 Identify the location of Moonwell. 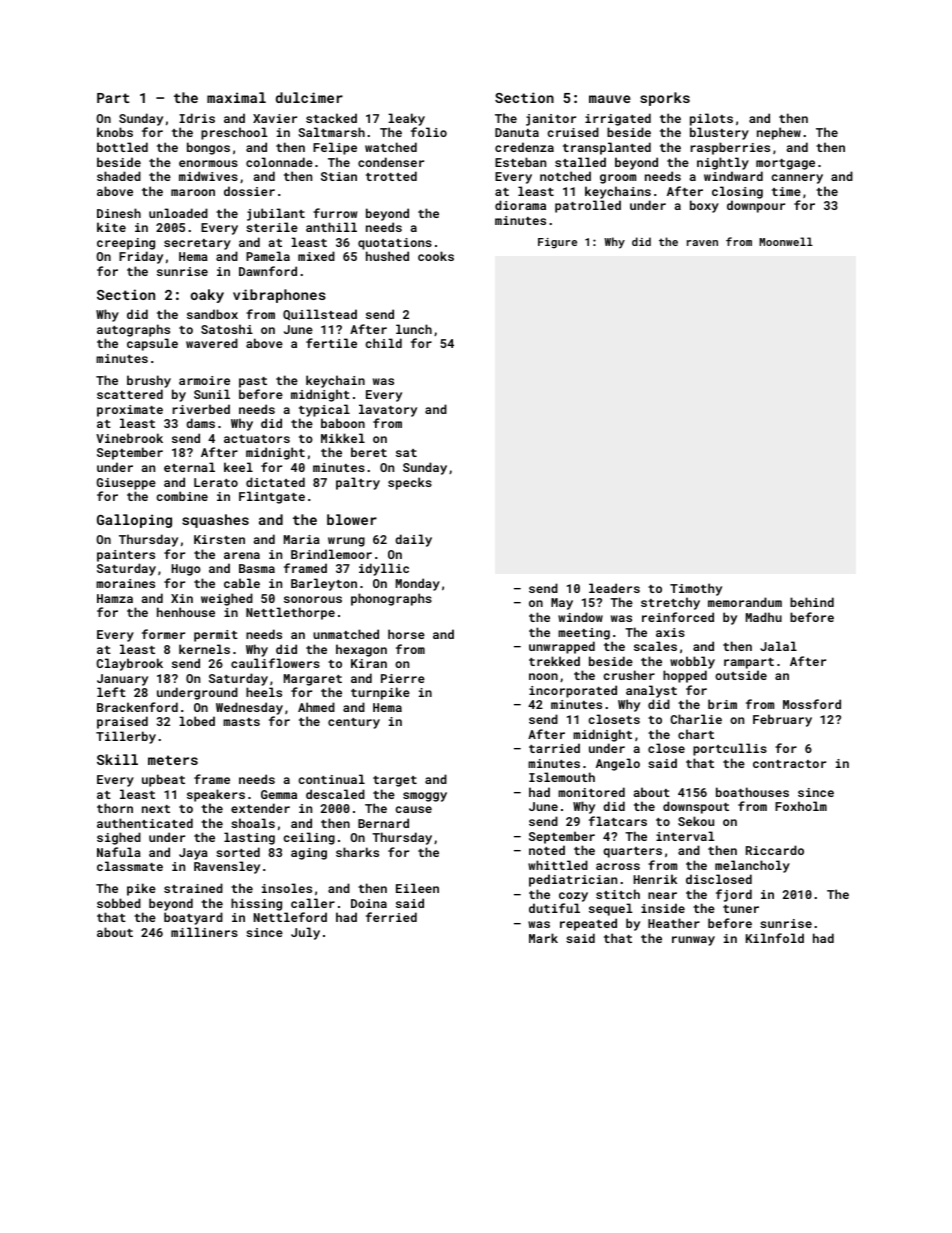
(786, 241).
